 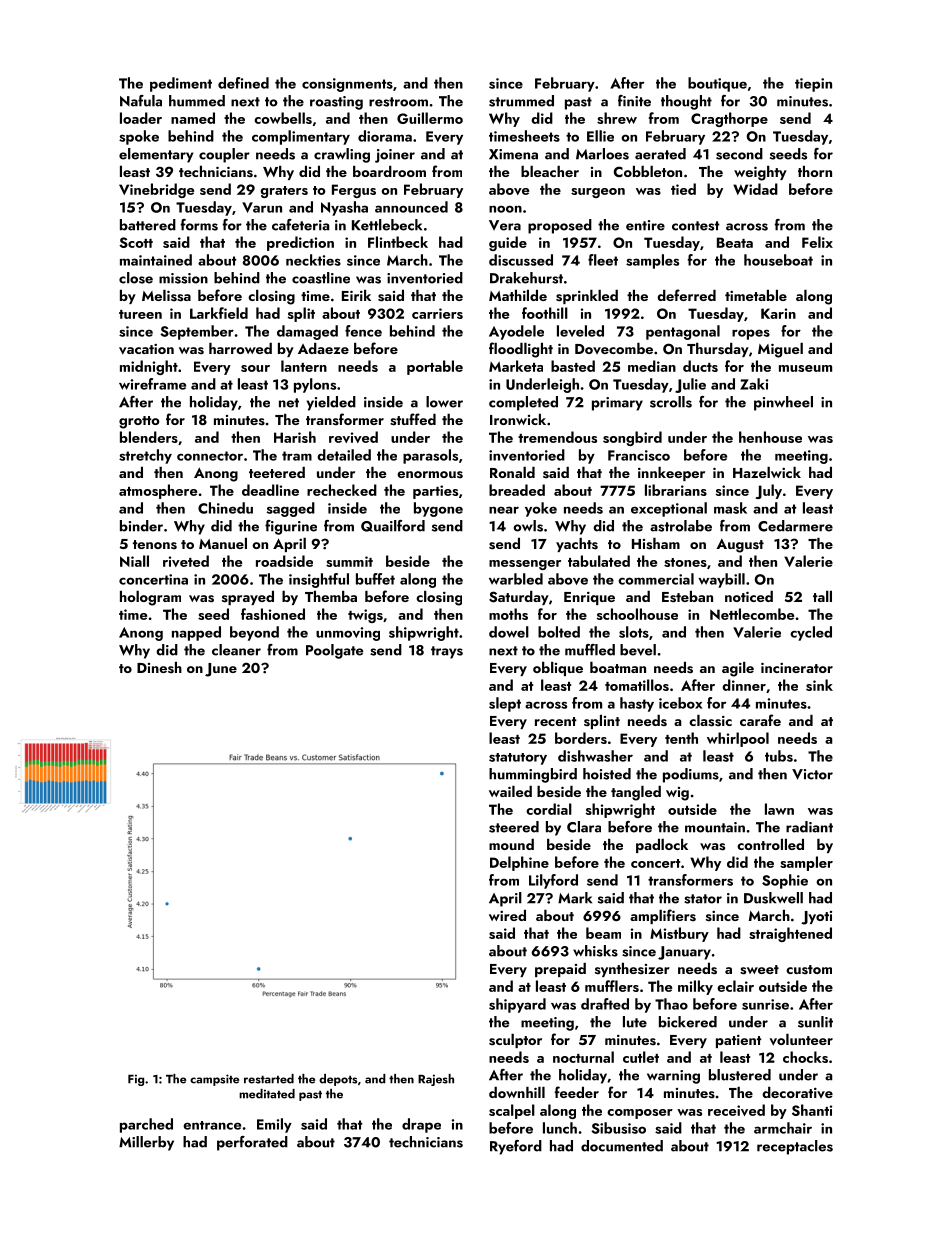 What do you see at coordinates (795, 526) in the screenshot?
I see `Cedarmere` at bounding box center [795, 526].
